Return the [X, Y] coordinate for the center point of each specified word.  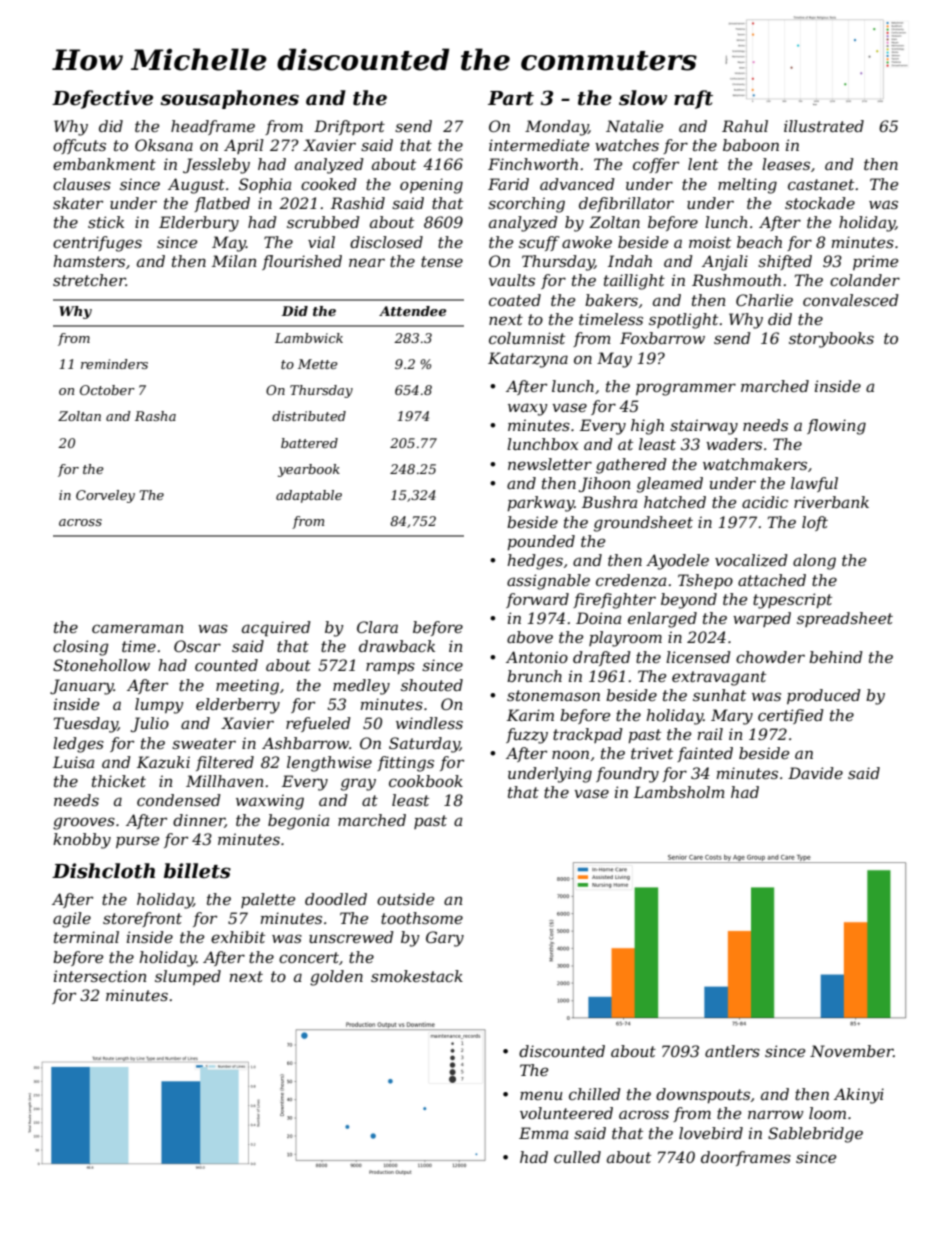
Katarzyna [528, 360]
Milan [234, 261]
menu [541, 1095]
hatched [675, 502]
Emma [543, 1133]
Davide [815, 773]
